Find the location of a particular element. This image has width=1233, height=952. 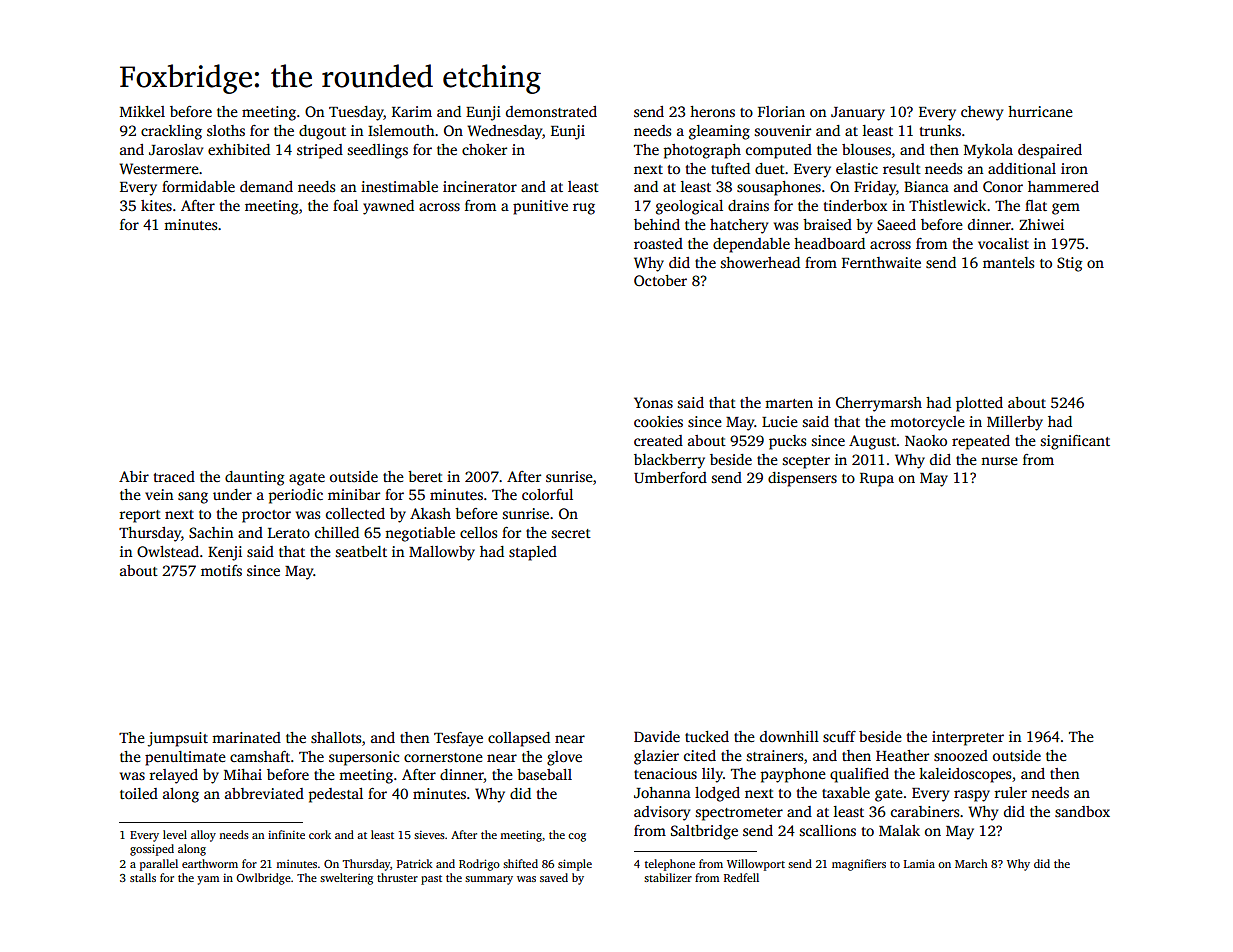

downhill is located at coordinates (789, 736).
